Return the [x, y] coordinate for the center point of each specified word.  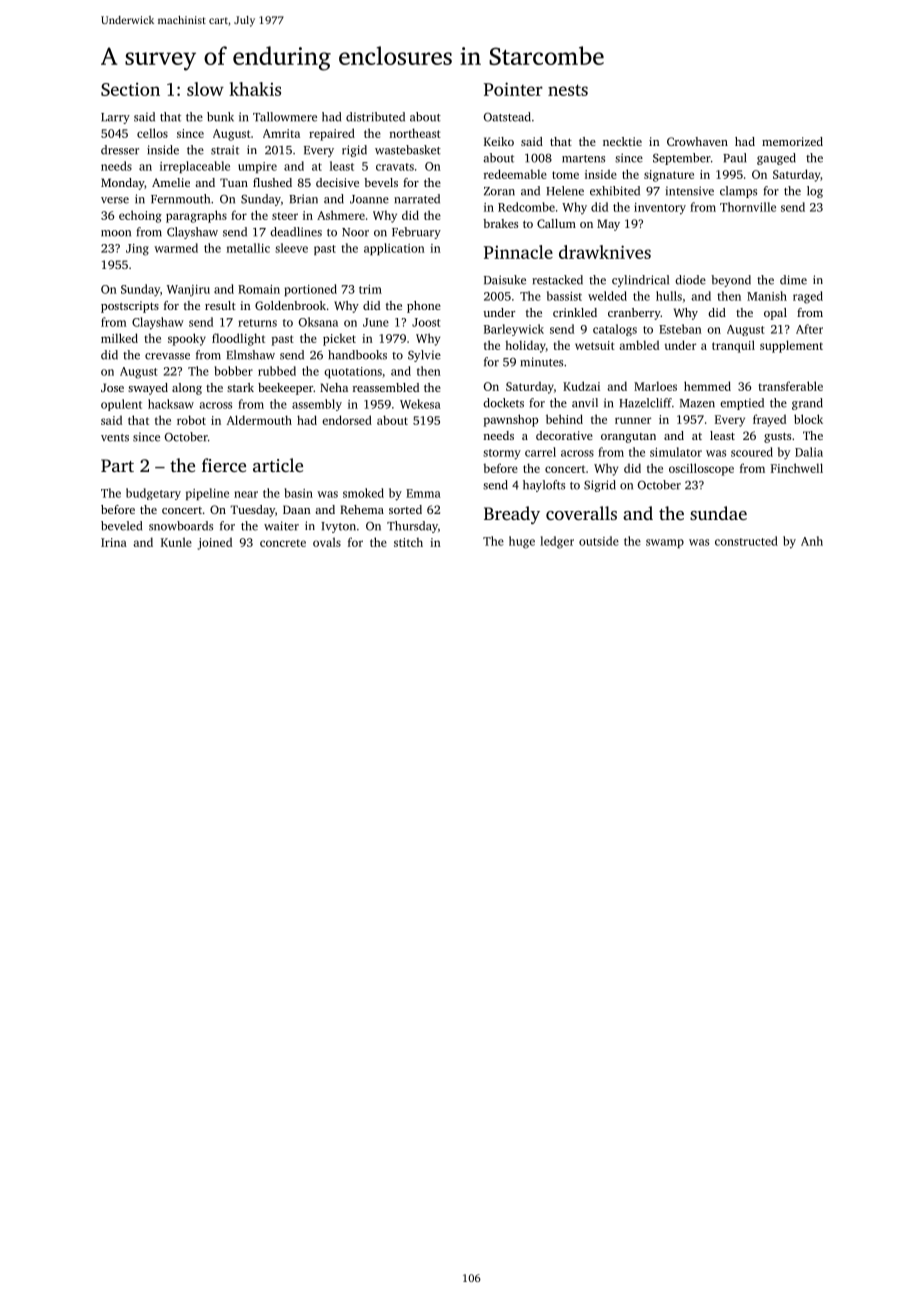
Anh [812, 541]
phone [424, 307]
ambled [639, 345]
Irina [114, 542]
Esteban [680, 329]
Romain [259, 289]
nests [568, 90]
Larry [115, 118]
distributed [375, 117]
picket [339, 340]
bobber [234, 371]
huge [522, 542]
